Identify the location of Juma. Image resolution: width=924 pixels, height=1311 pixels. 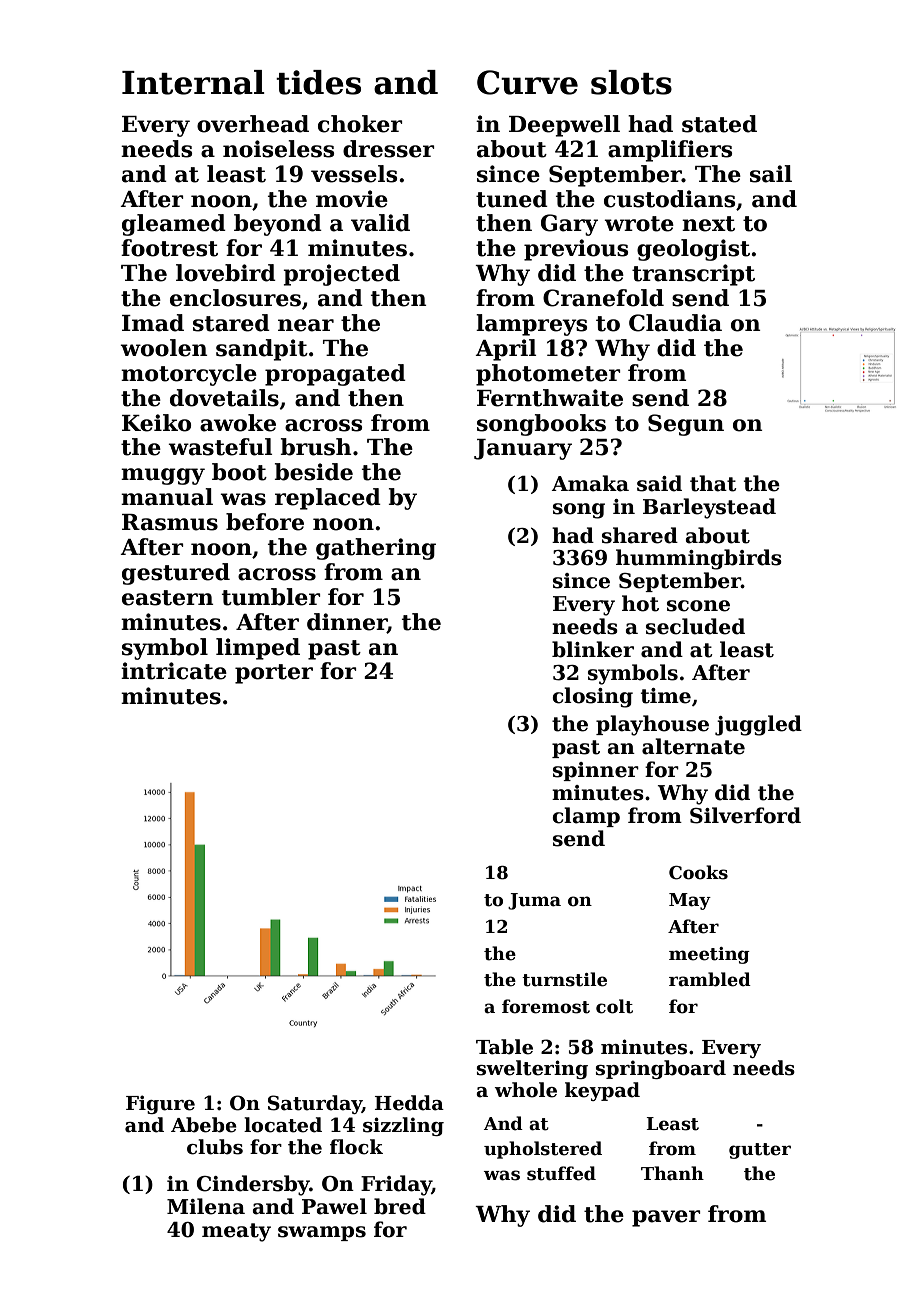
(534, 901).
